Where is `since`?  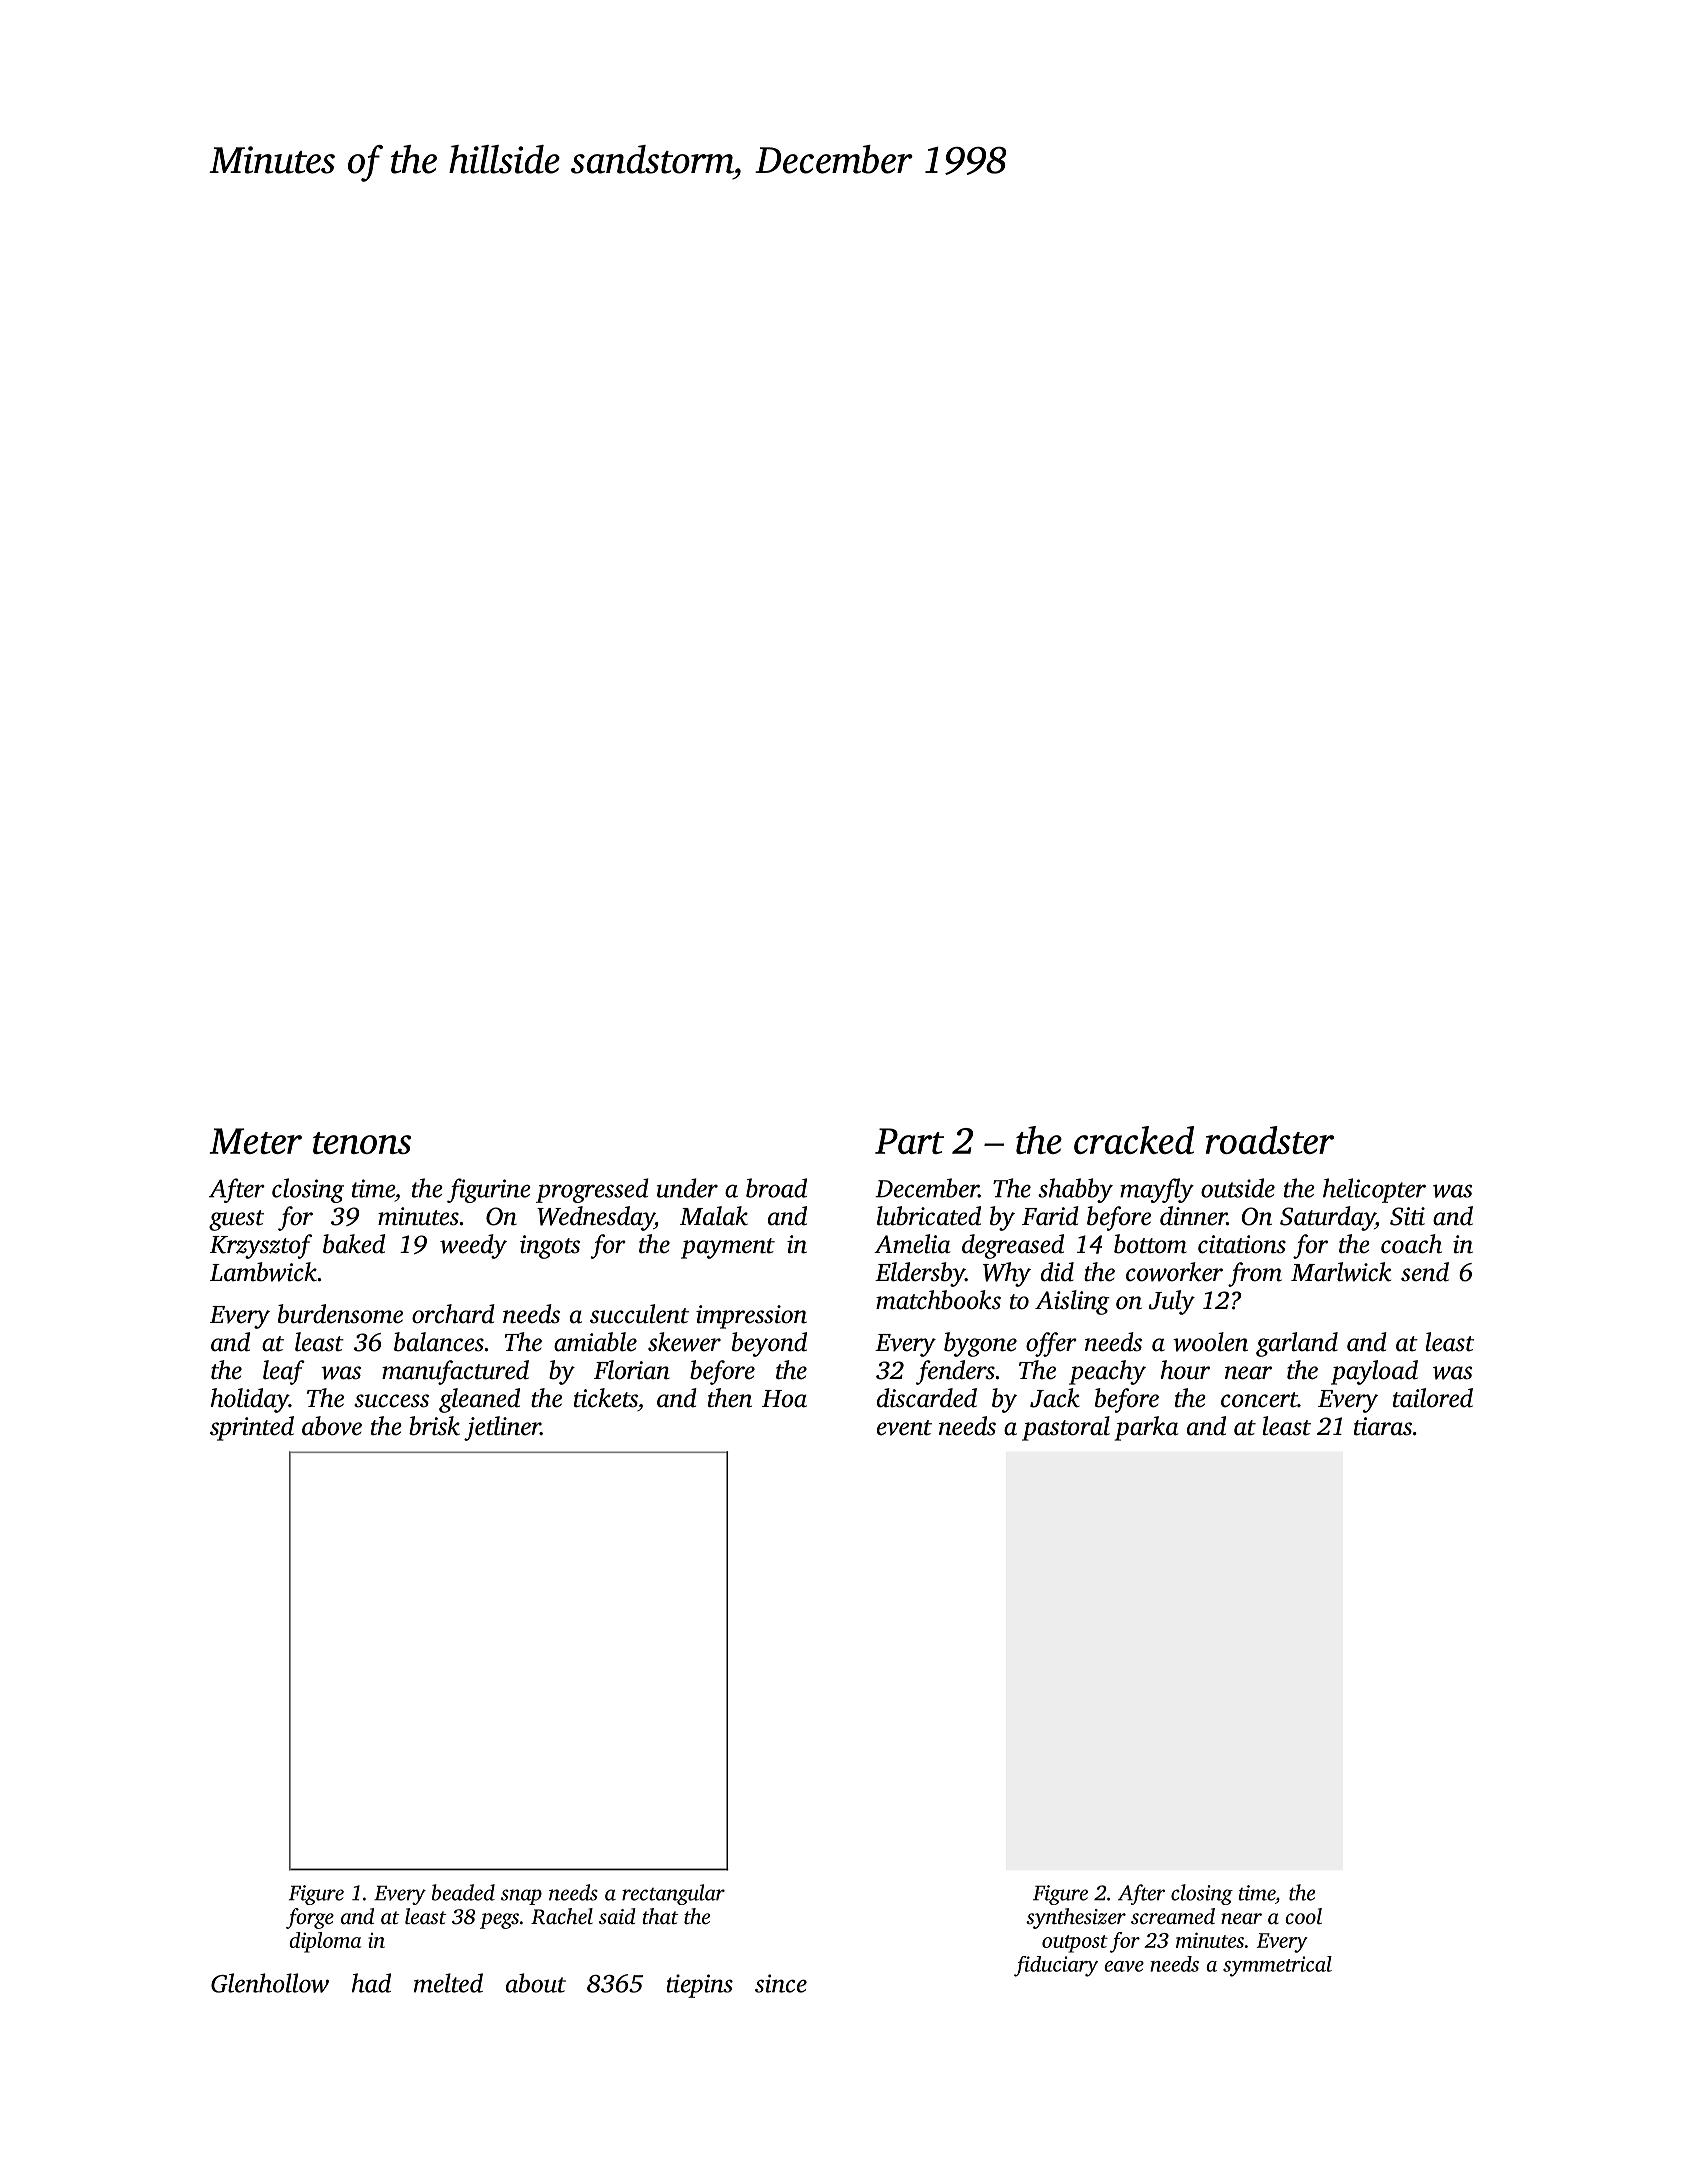 since is located at coordinates (781, 1983).
